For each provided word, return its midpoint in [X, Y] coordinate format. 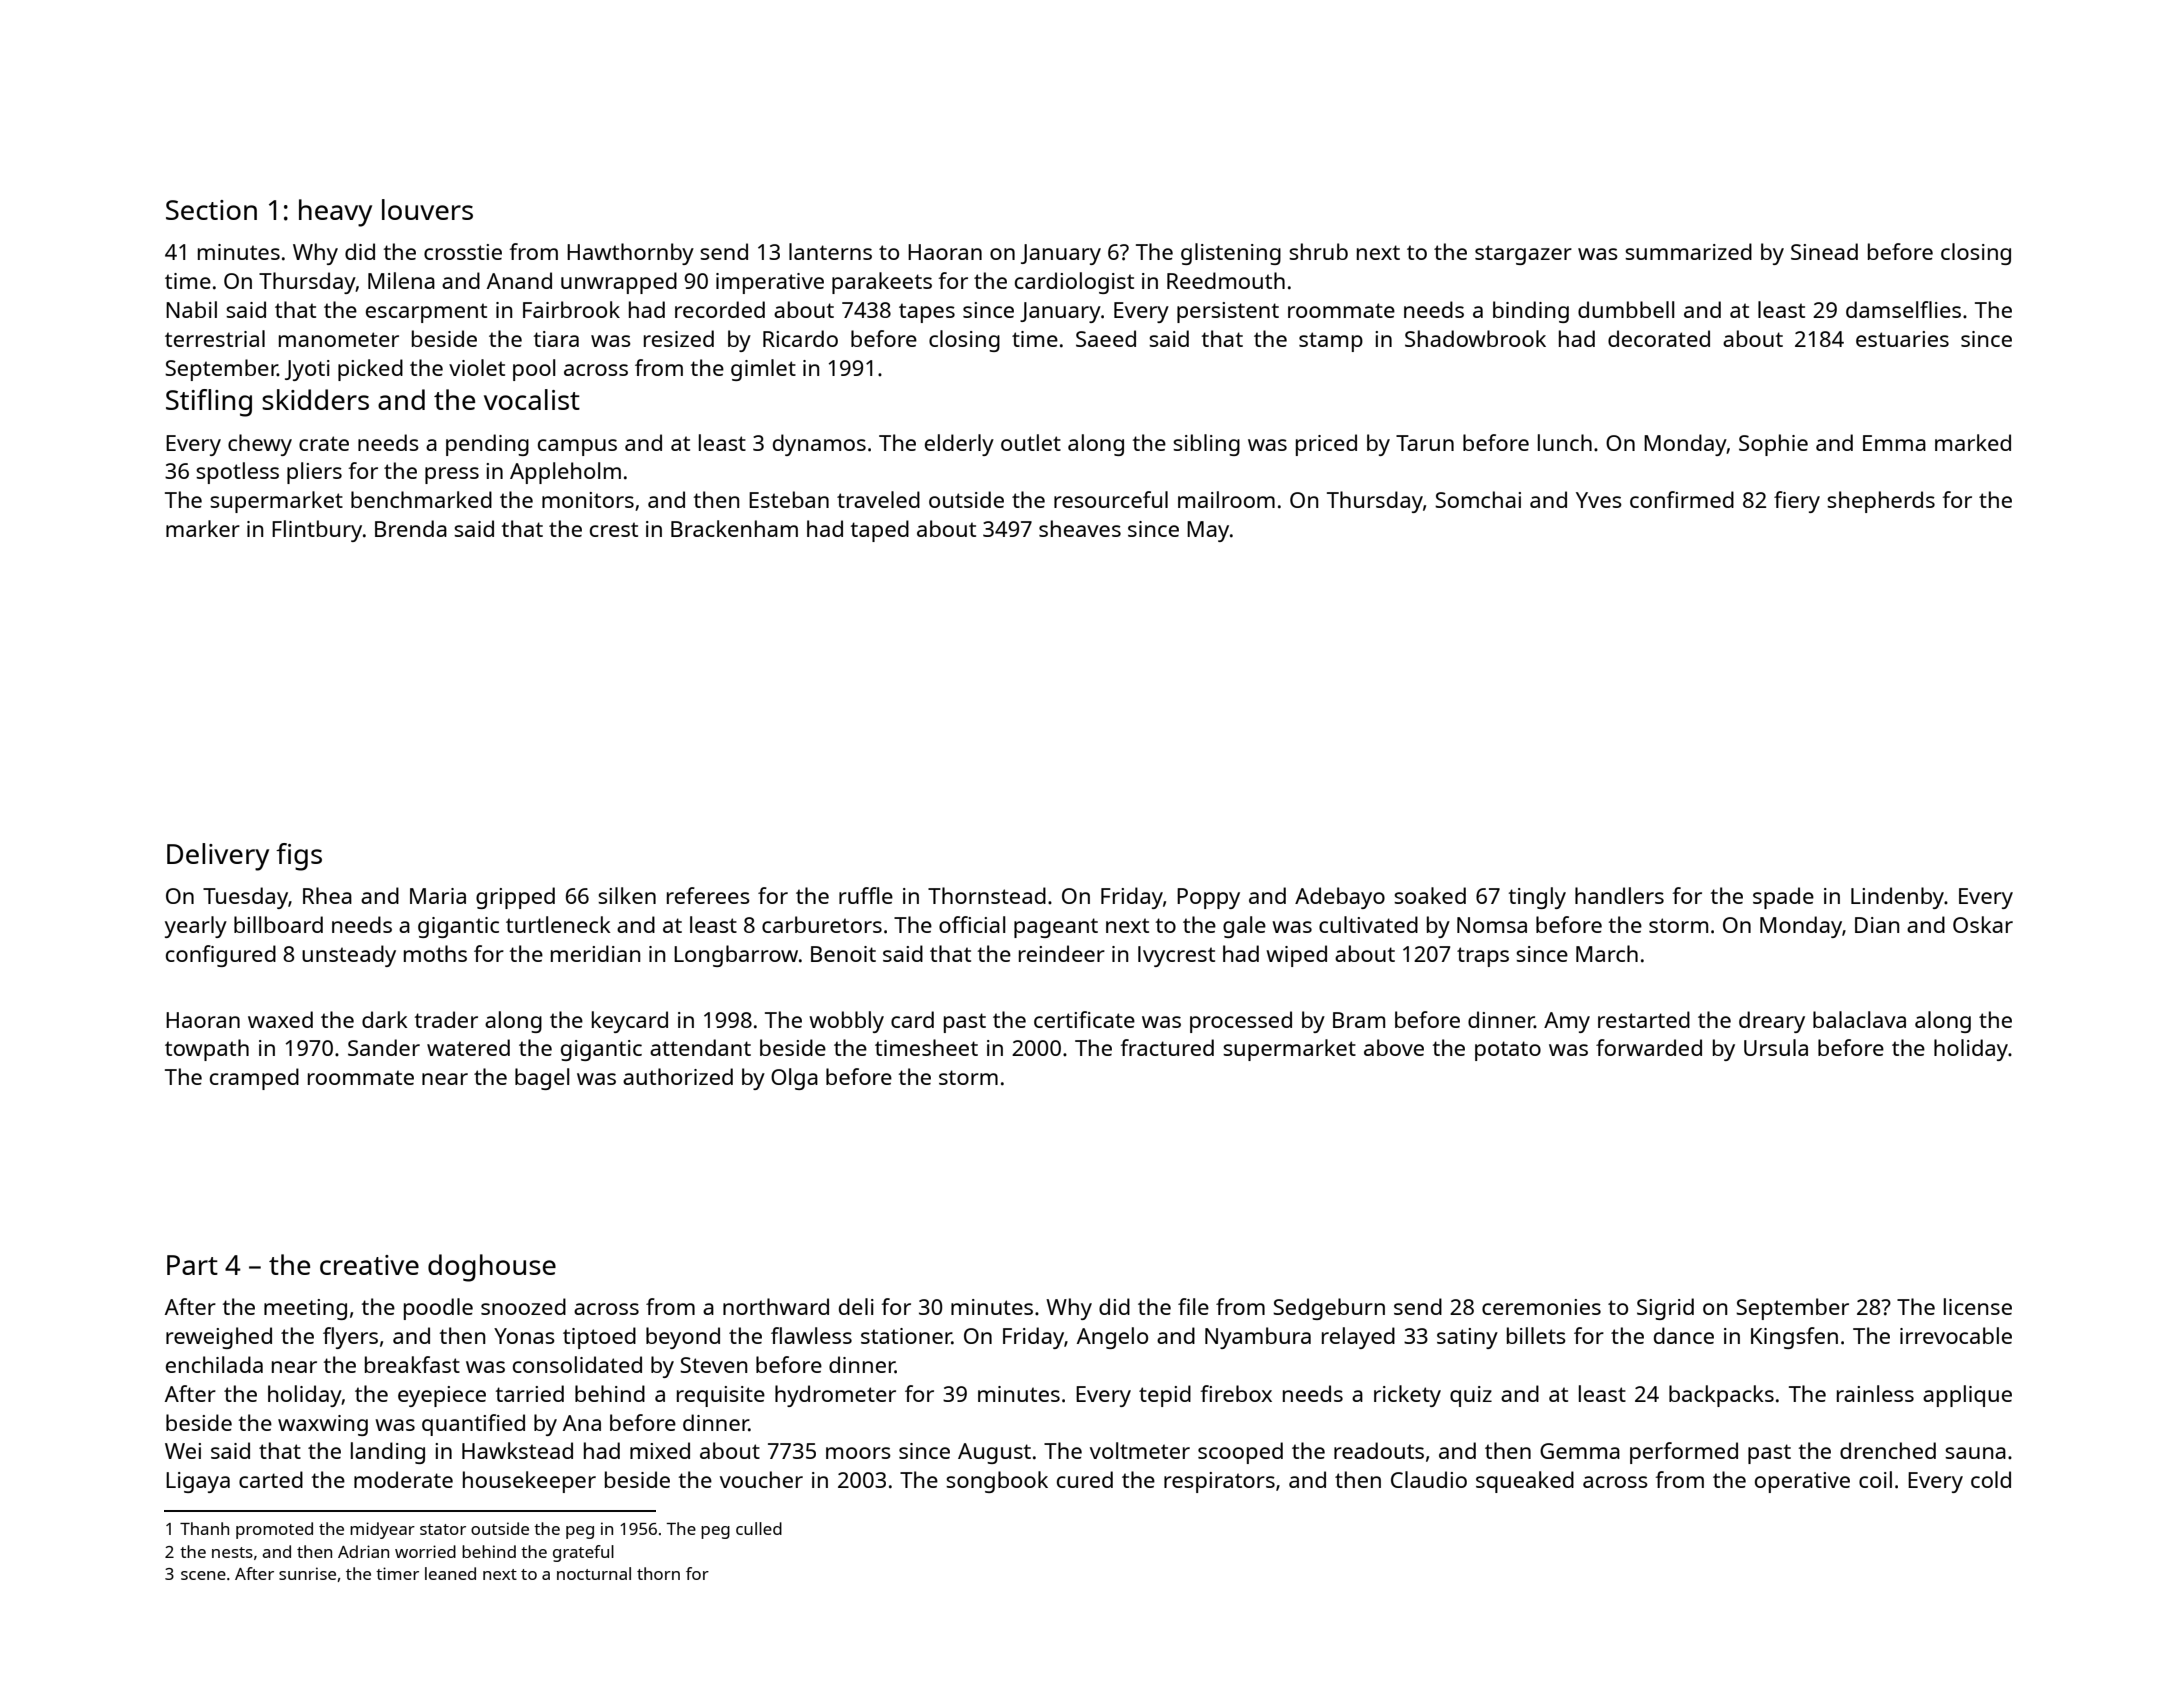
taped [879, 531]
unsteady [349, 956]
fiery [1797, 502]
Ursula [1776, 1047]
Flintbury [317, 531]
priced [1326, 445]
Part [192, 1265]
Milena [401, 280]
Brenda [411, 528]
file [1193, 1306]
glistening [1231, 254]
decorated [1659, 338]
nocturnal [594, 1573]
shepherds [1881, 502]
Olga [794, 1079]
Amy [1567, 1022]
